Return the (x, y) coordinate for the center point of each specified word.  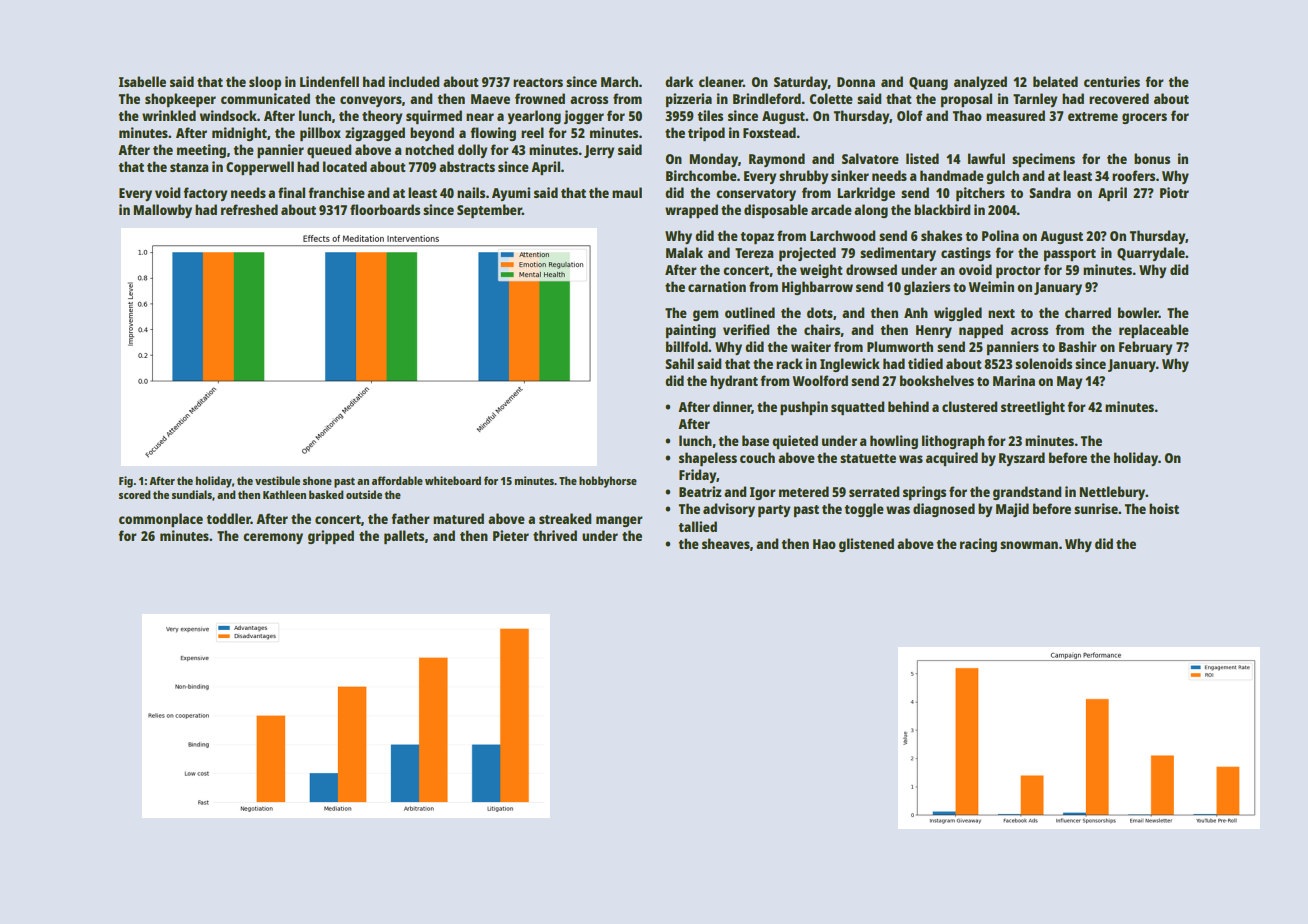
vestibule (277, 480)
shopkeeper (180, 100)
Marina (1014, 380)
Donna (856, 82)
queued (329, 151)
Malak (684, 252)
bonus (1152, 158)
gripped (331, 537)
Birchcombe (701, 175)
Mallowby (162, 211)
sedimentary (898, 254)
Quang (928, 83)
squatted (857, 408)
